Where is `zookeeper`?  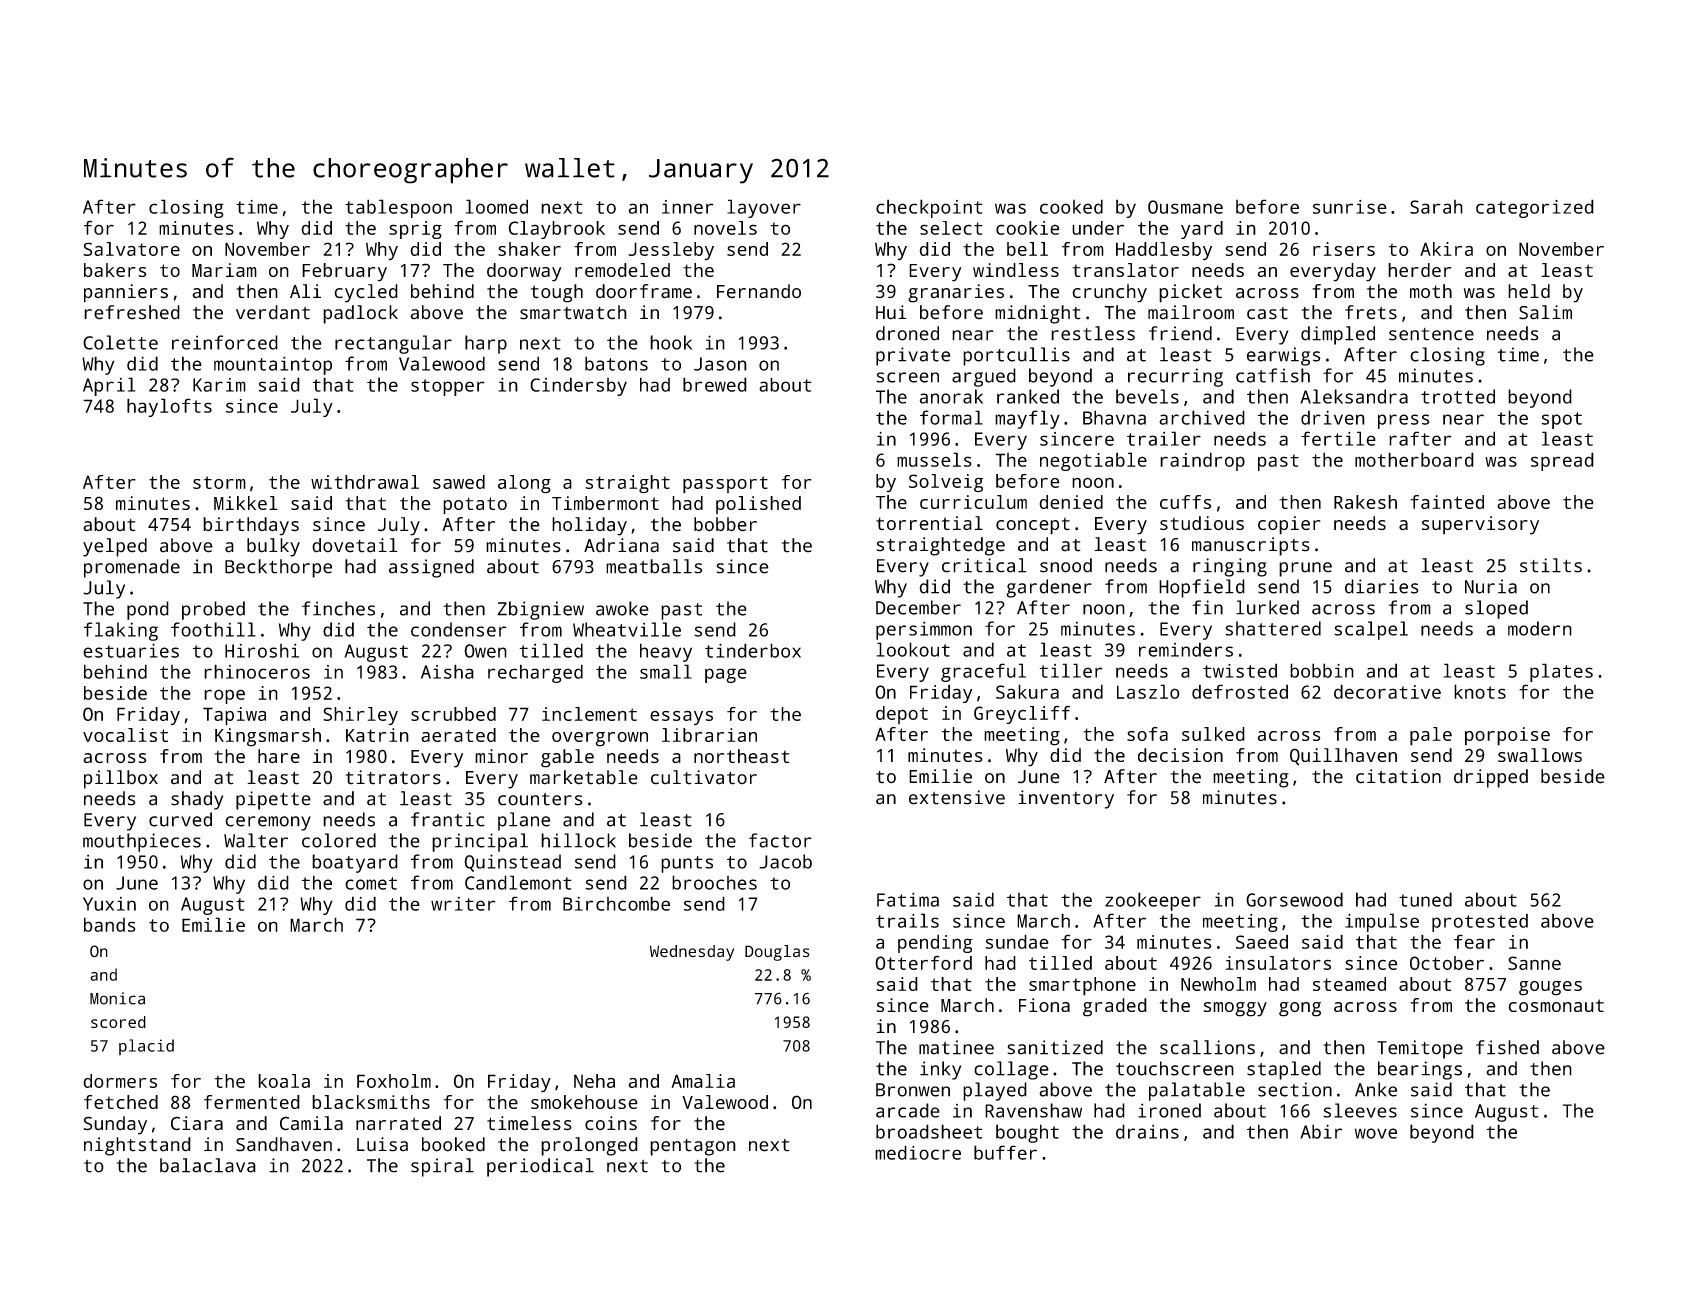
zookeeper is located at coordinates (1153, 901).
